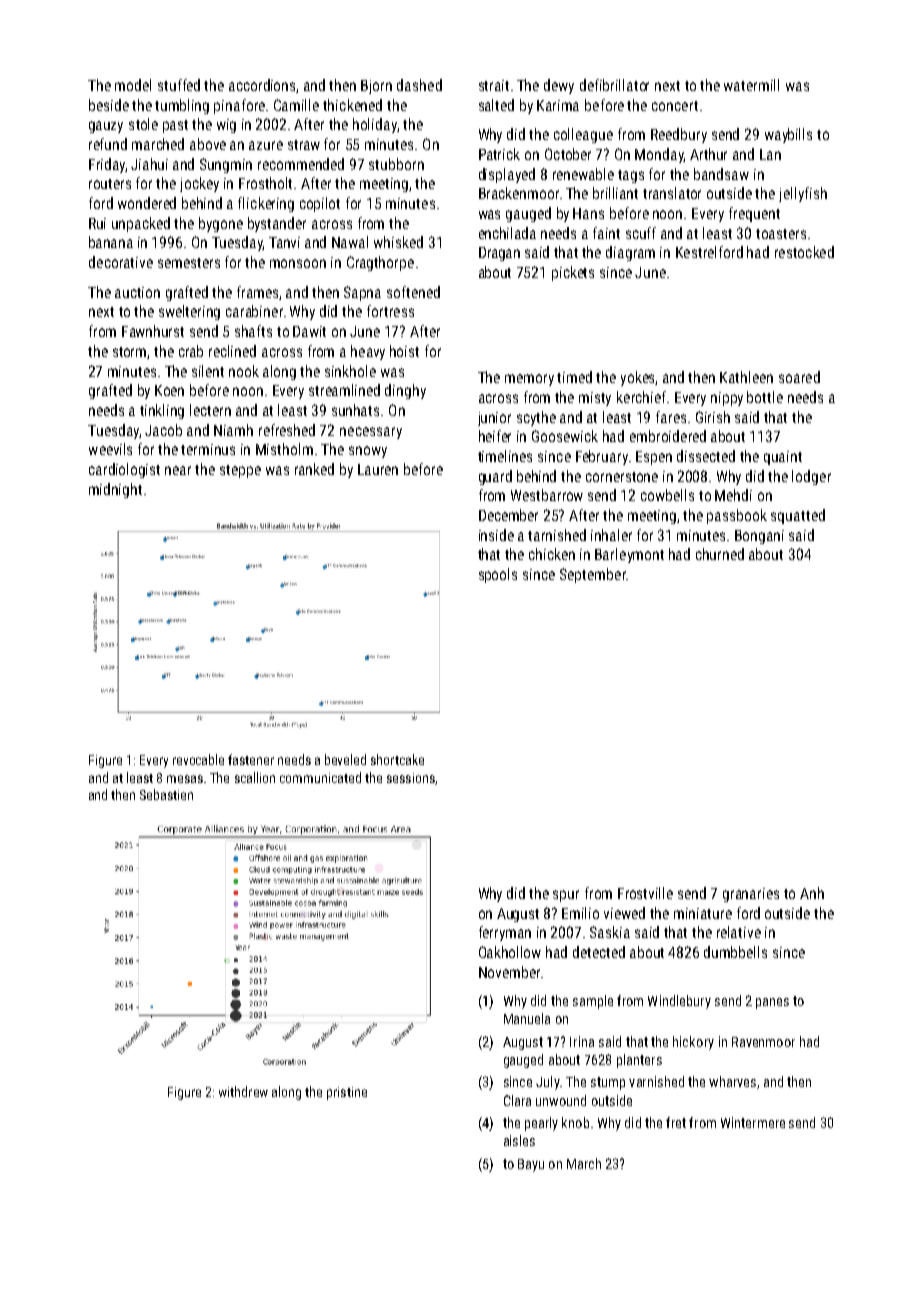 Image resolution: width=924 pixels, height=1314 pixels. Describe the element at coordinates (147, 203) in the page. I see `wondered` at that location.
